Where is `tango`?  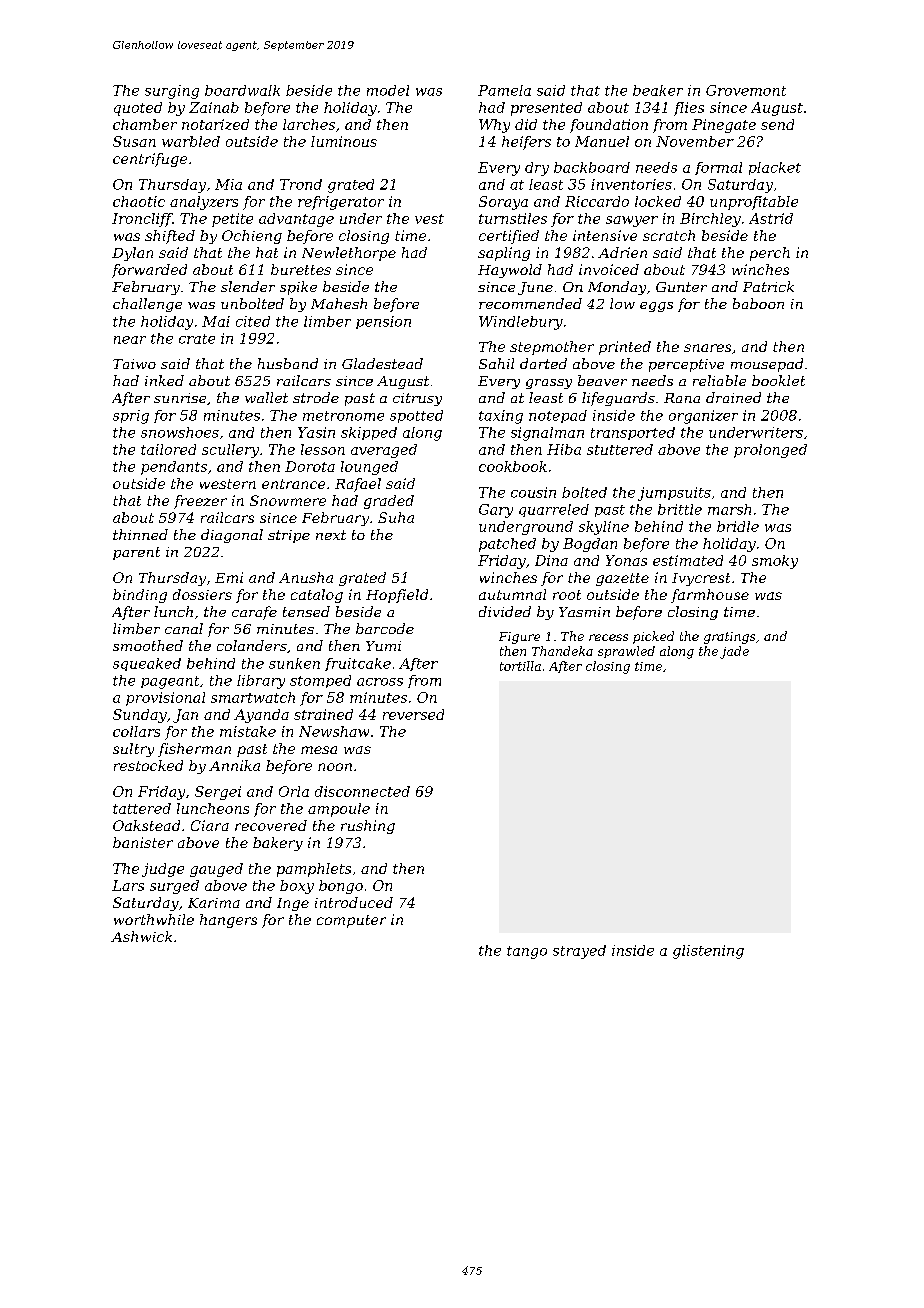
tango is located at coordinates (527, 952).
